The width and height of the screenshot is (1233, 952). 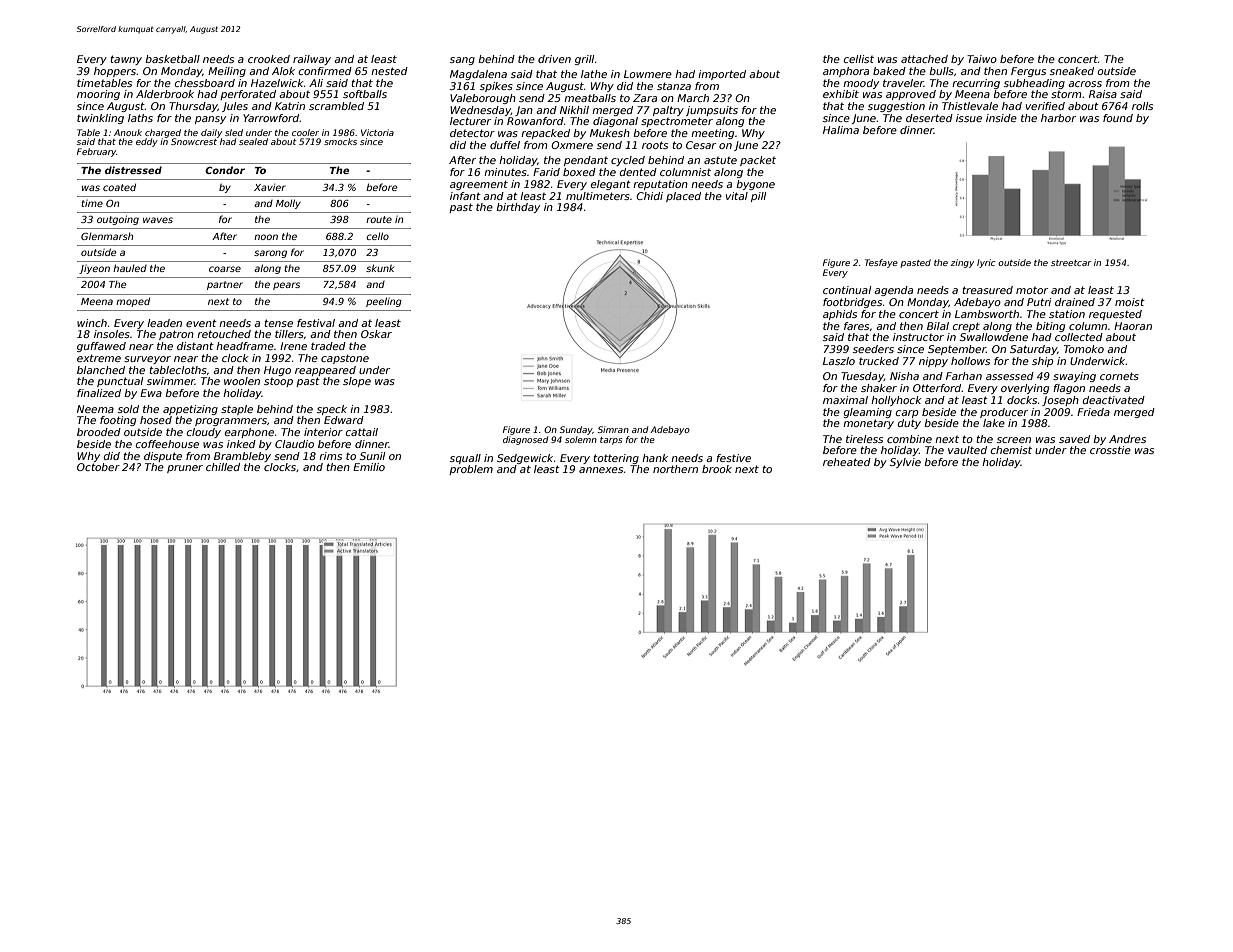 I want to click on Glenmarsh, so click(x=107, y=236).
